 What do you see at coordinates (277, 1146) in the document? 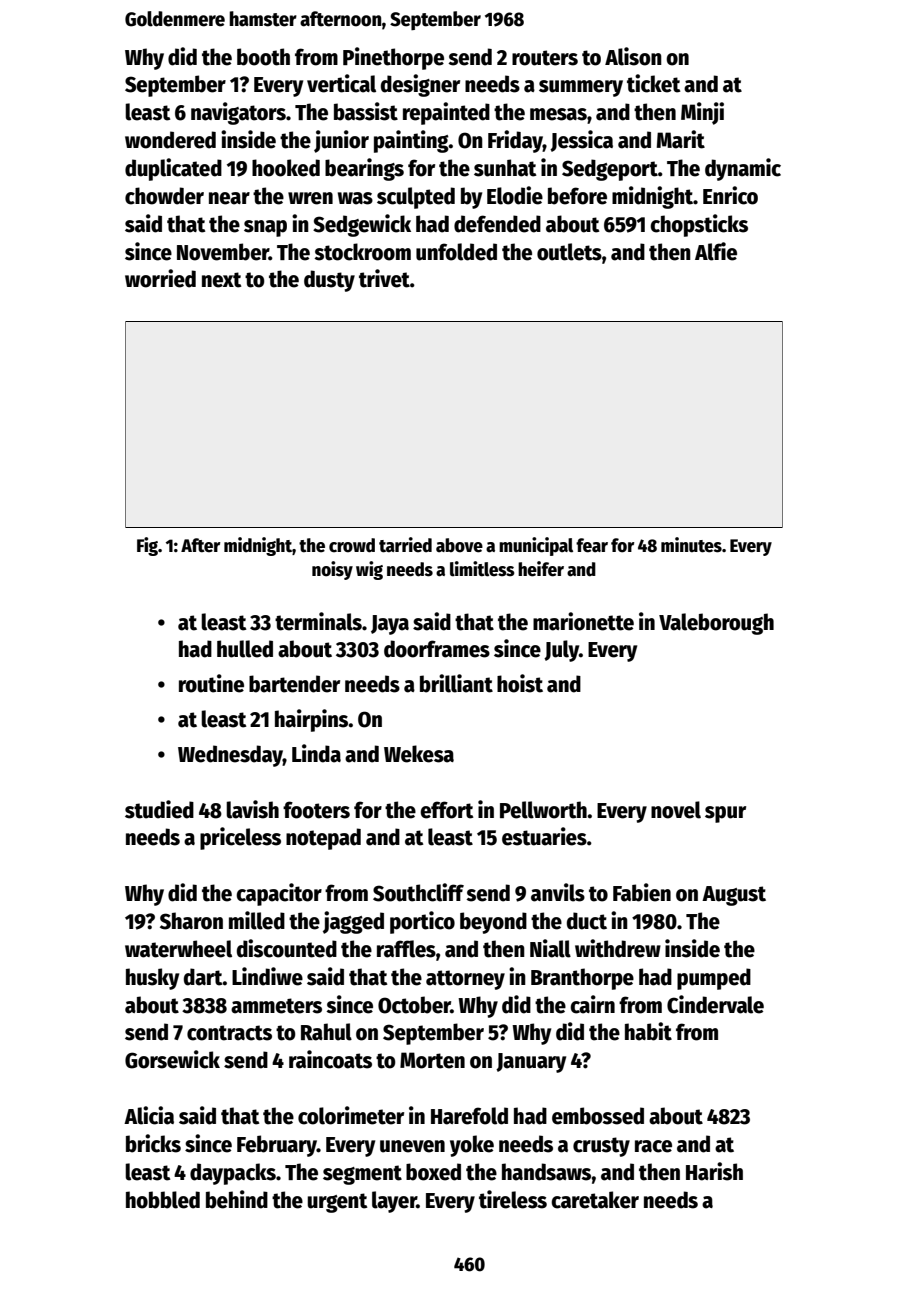
I see `February` at bounding box center [277, 1146].
